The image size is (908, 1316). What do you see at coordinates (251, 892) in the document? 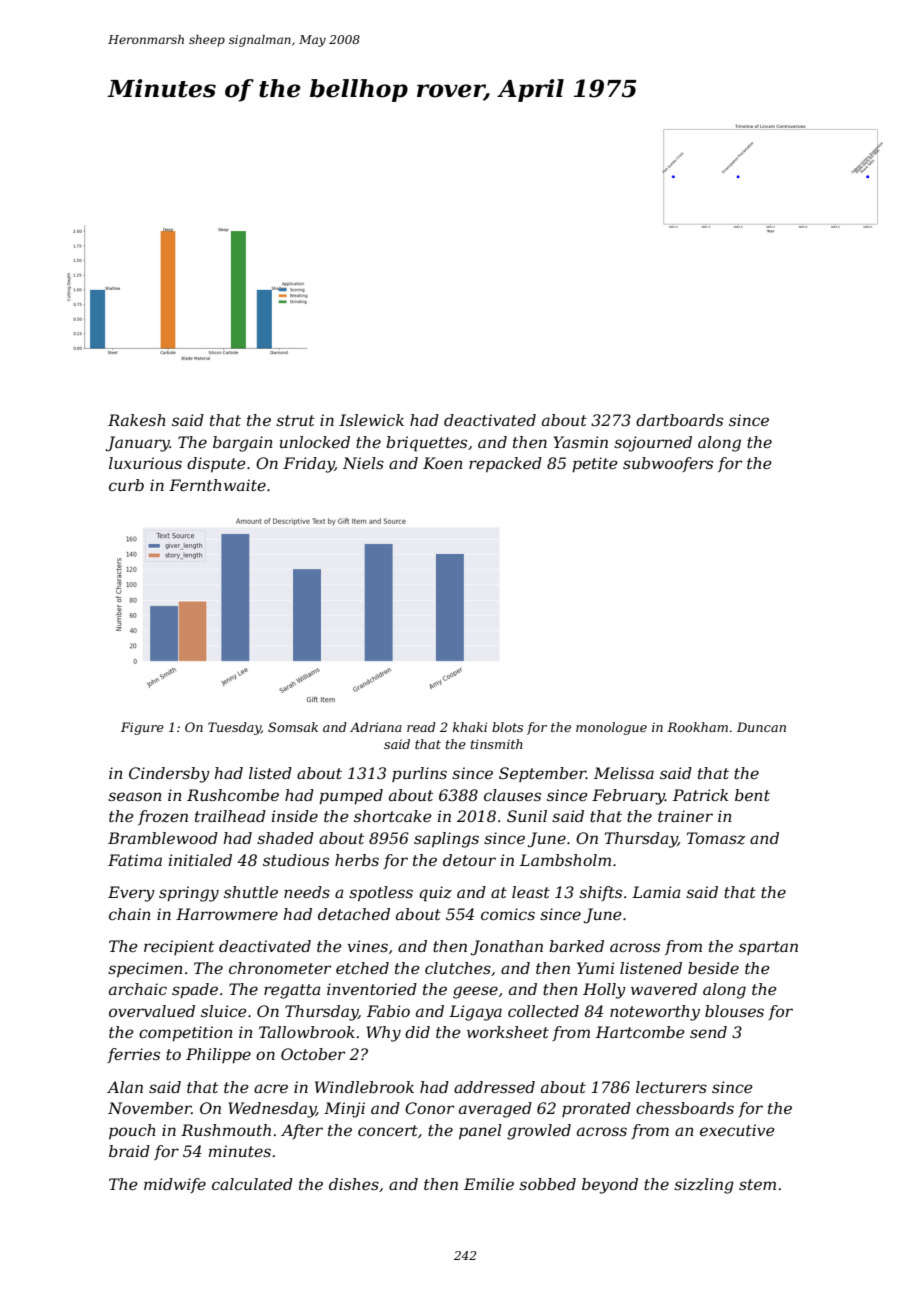
I see `shuttle` at bounding box center [251, 892].
